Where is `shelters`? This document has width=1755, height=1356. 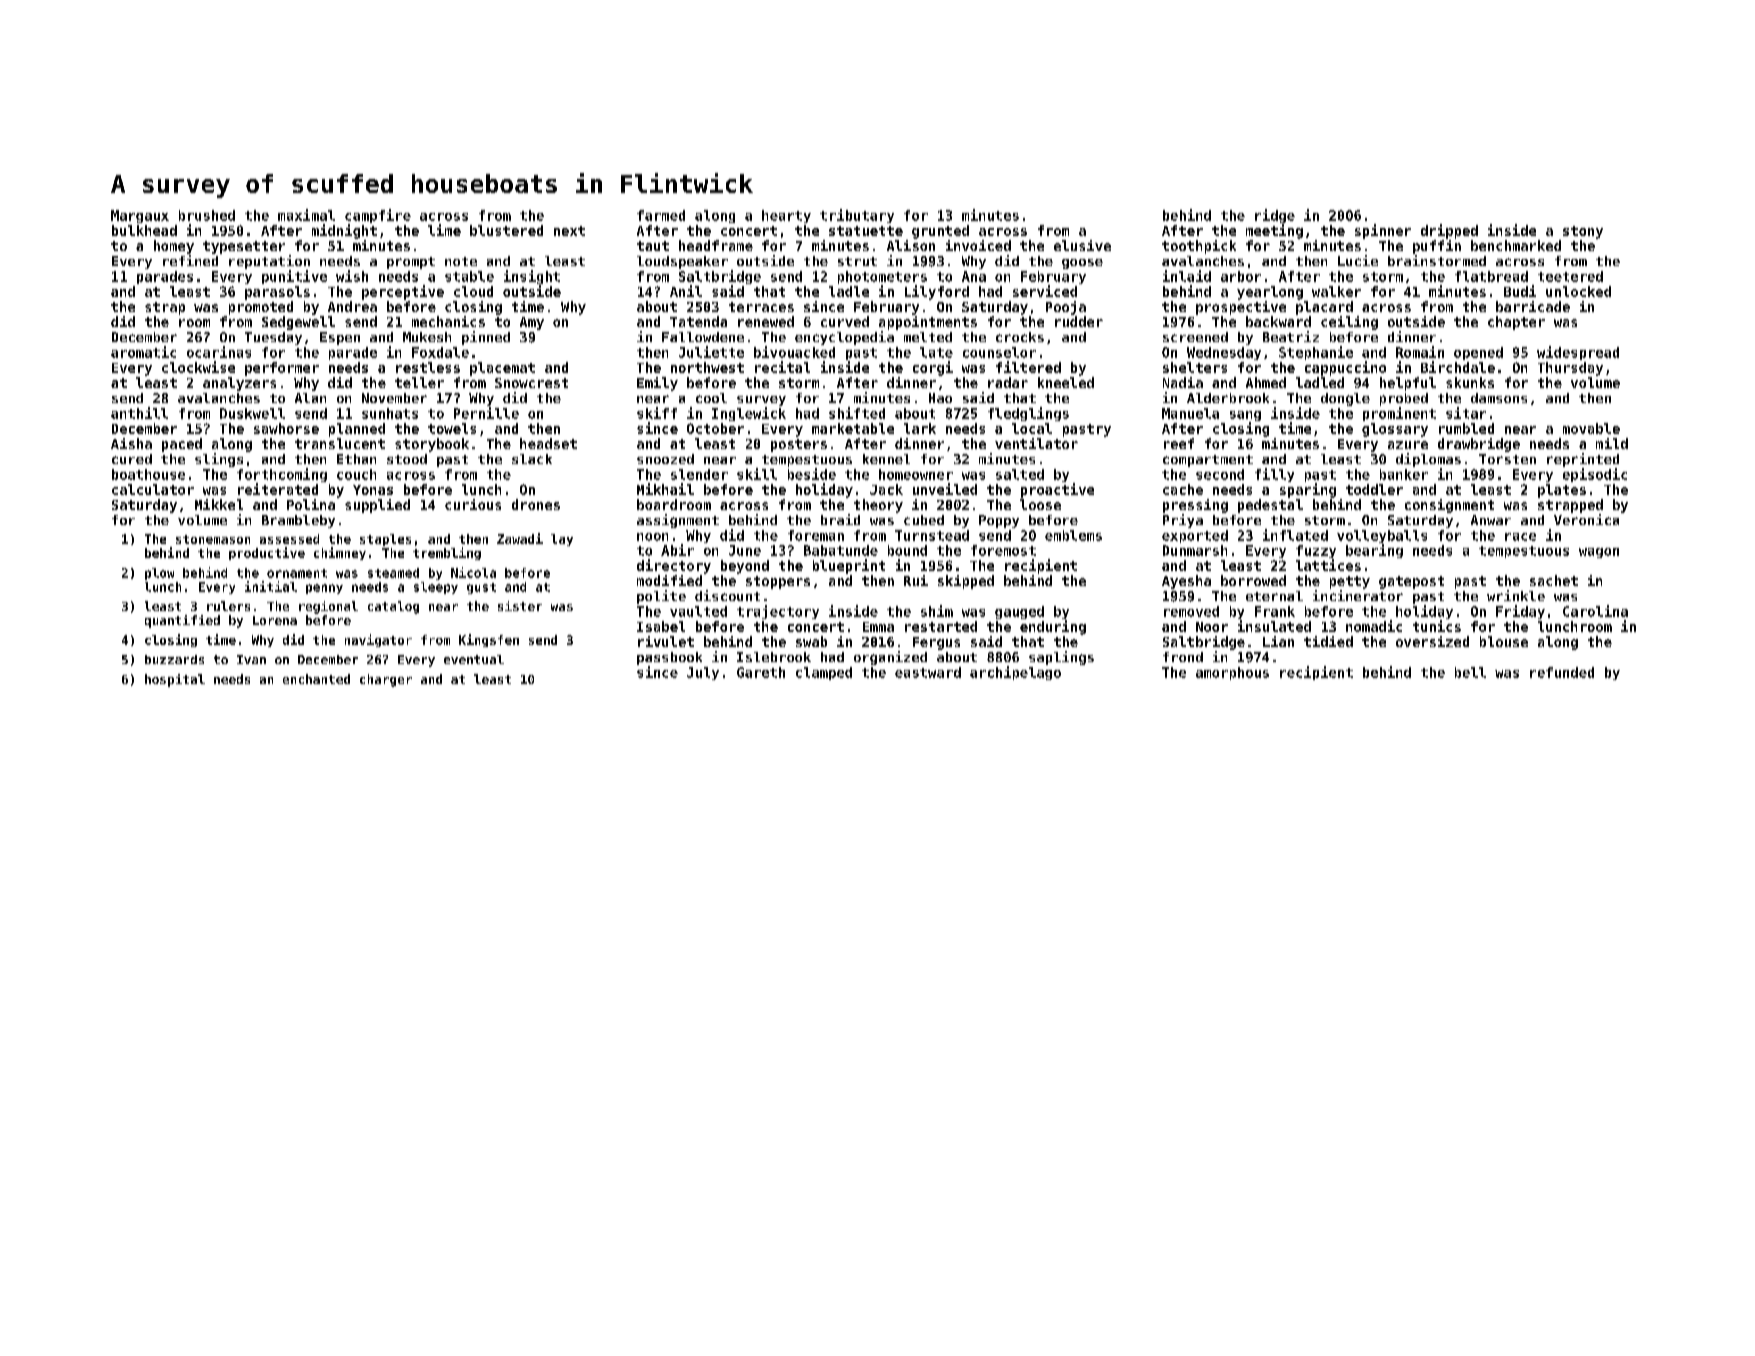
shelters is located at coordinates (1195, 367).
